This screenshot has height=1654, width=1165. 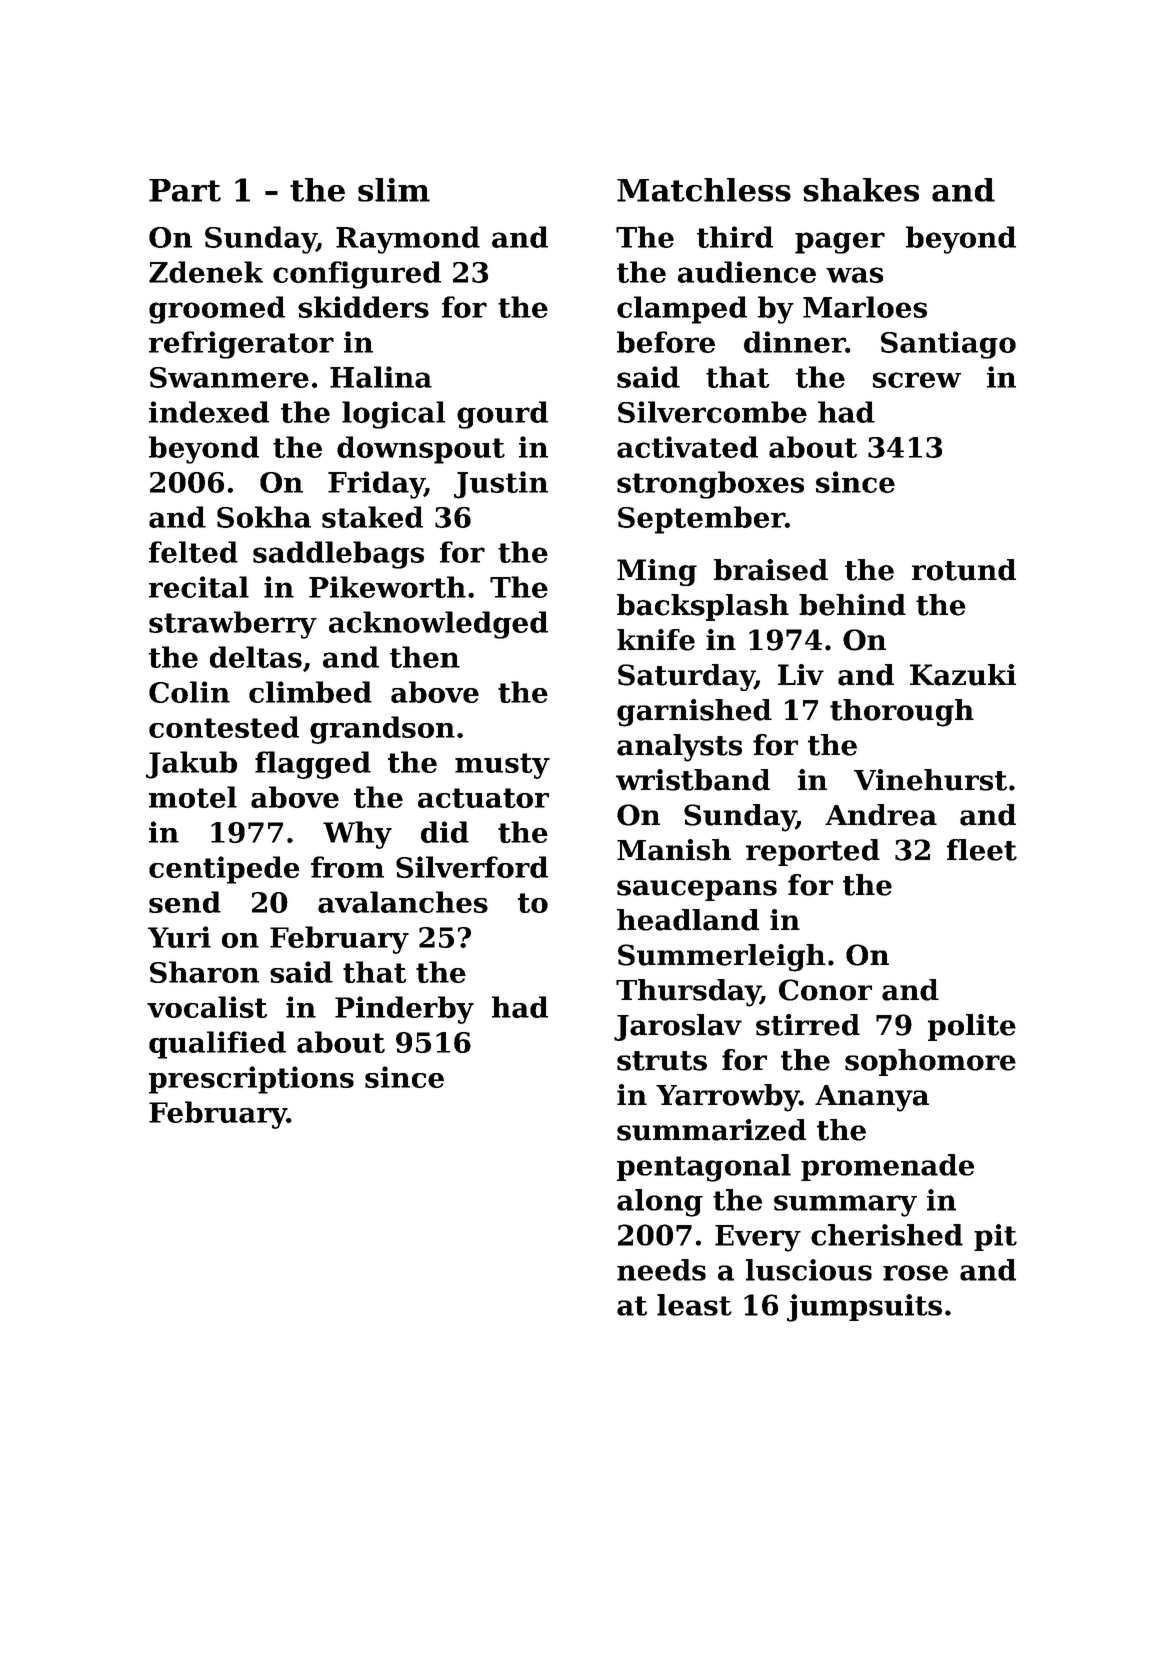 What do you see at coordinates (251, 1080) in the screenshot?
I see `prescriptions` at bounding box center [251, 1080].
